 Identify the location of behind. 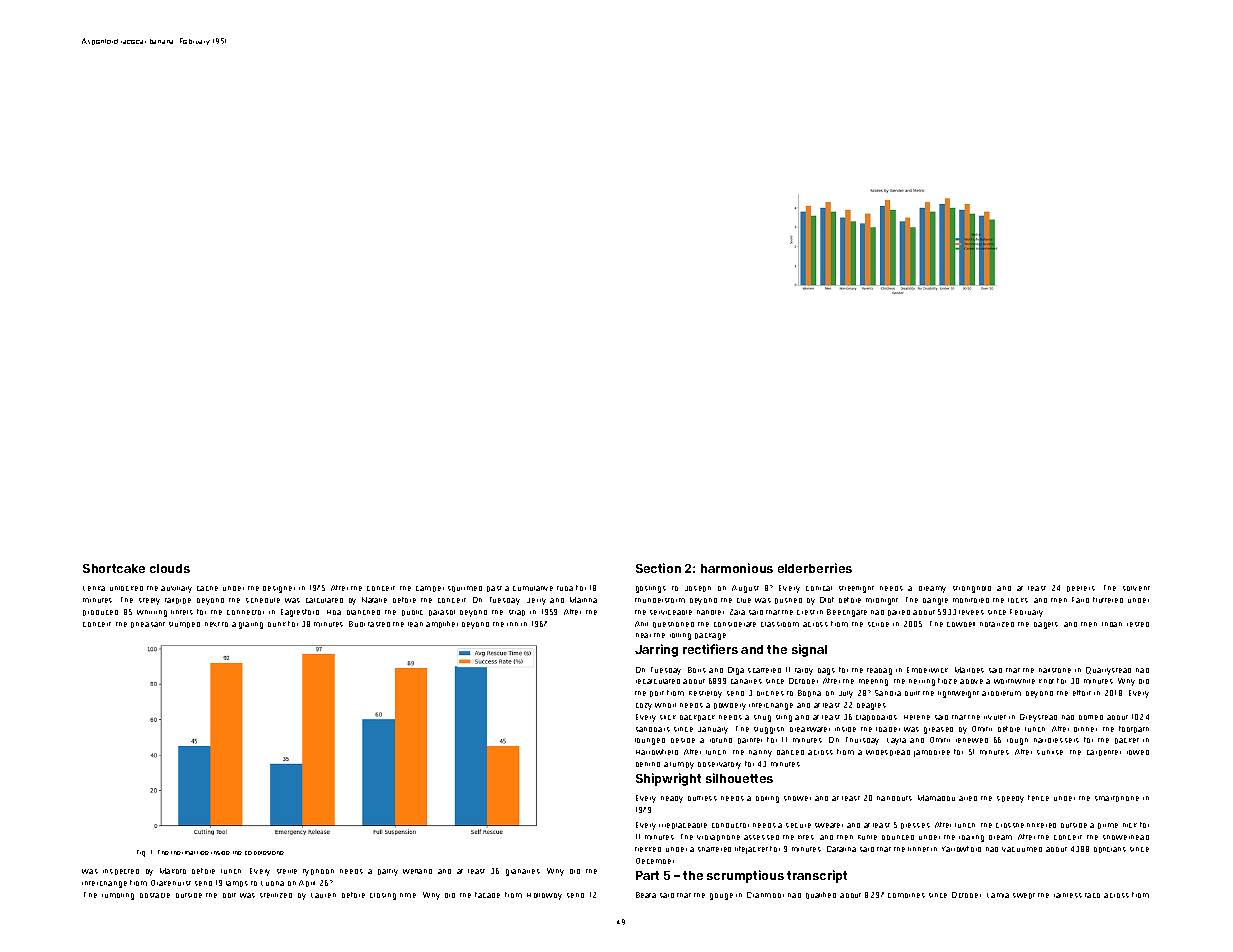
(648, 764).
